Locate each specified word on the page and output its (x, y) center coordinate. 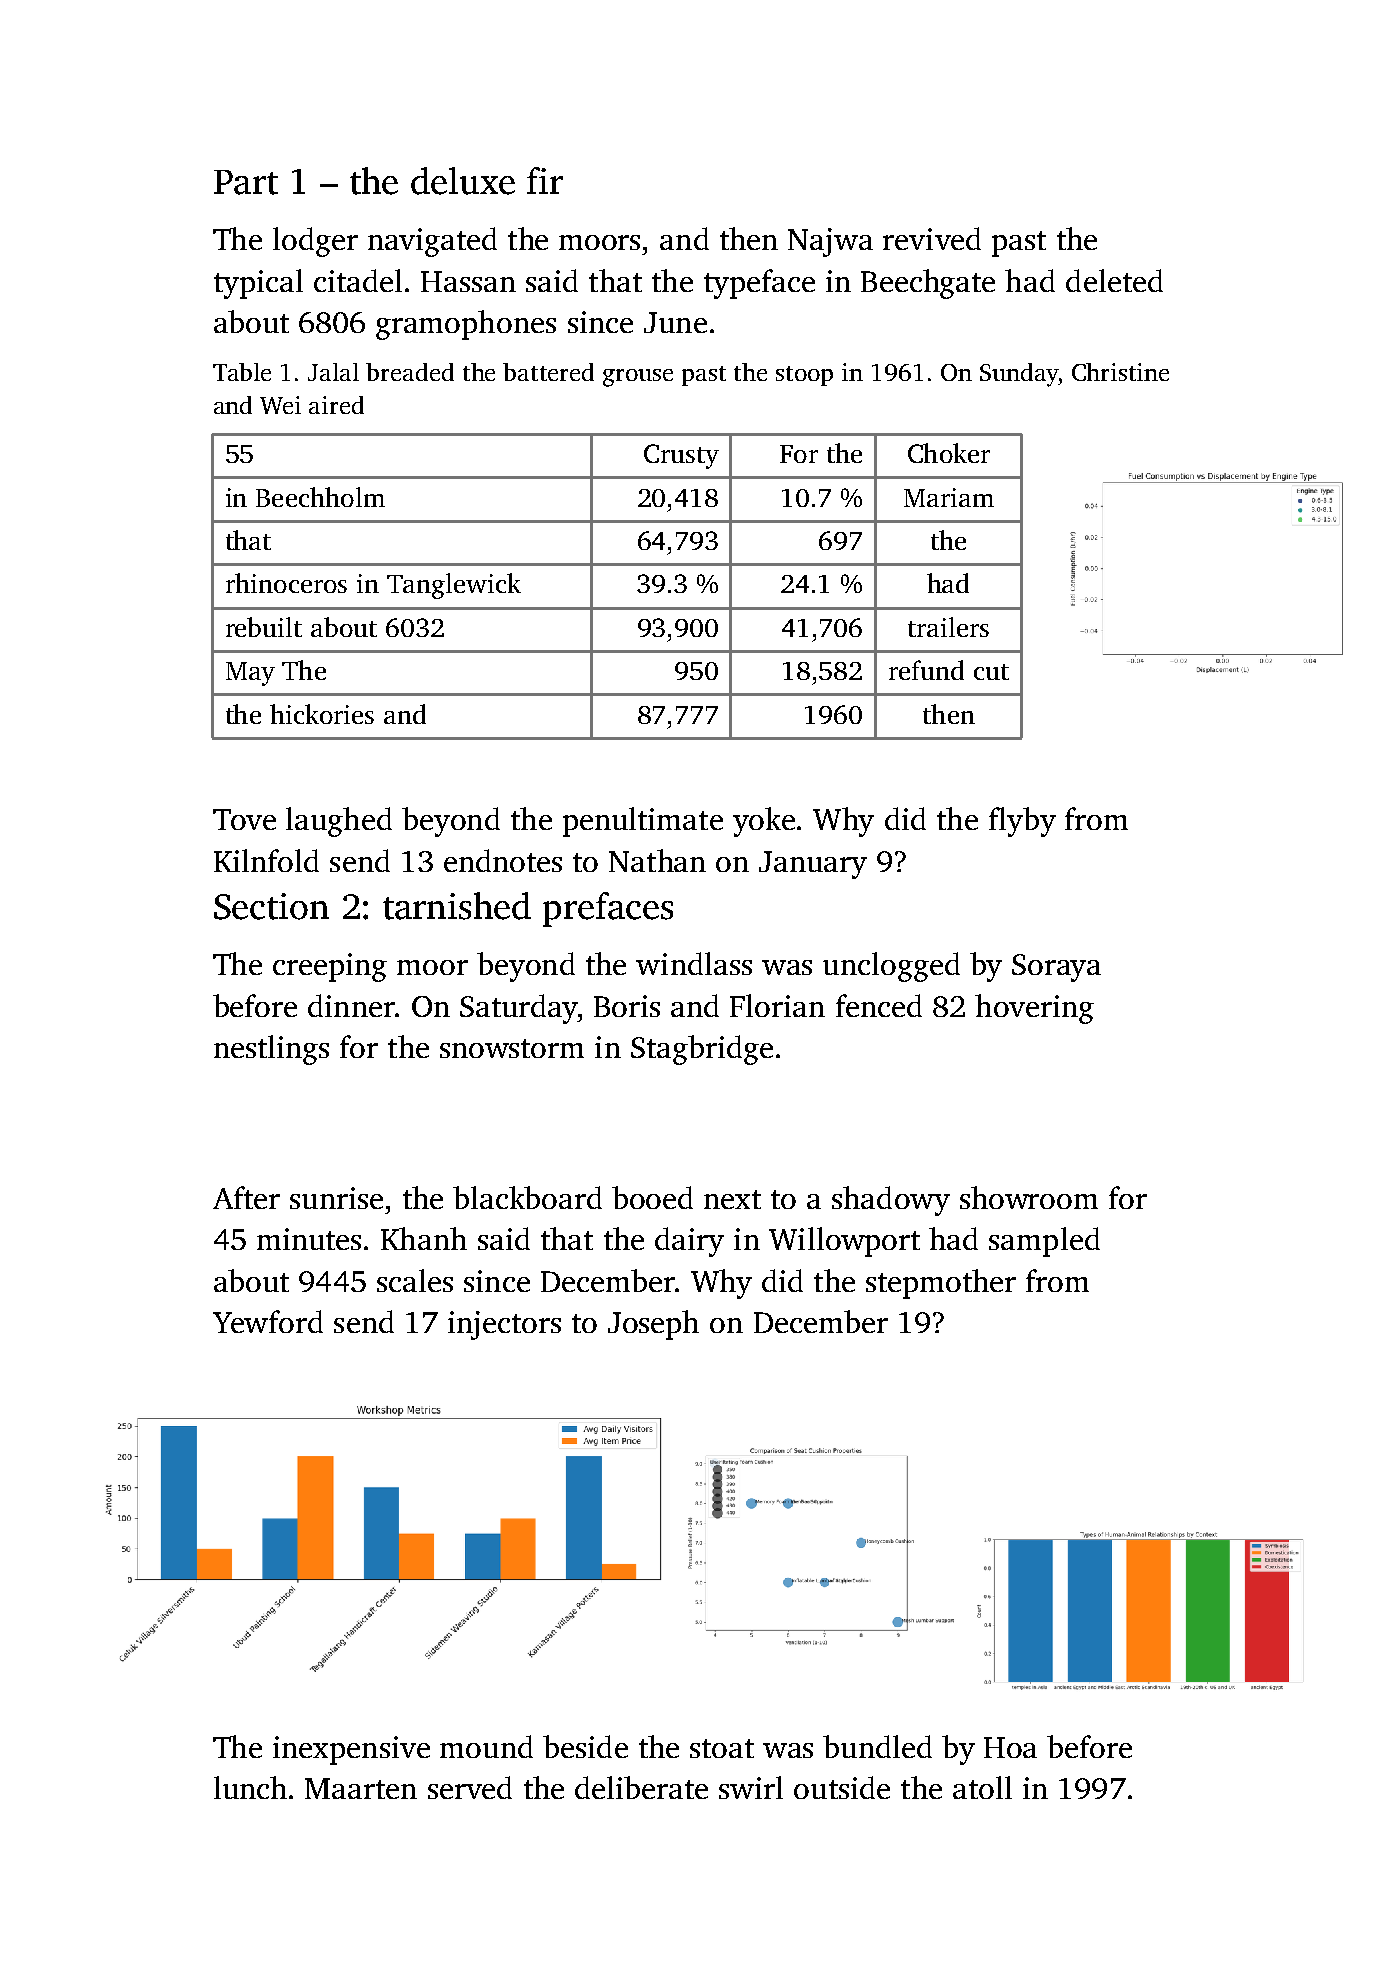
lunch (250, 1787)
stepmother (941, 1284)
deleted (1114, 280)
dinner (351, 1005)
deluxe (463, 181)
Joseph (653, 1325)
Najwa (830, 242)
